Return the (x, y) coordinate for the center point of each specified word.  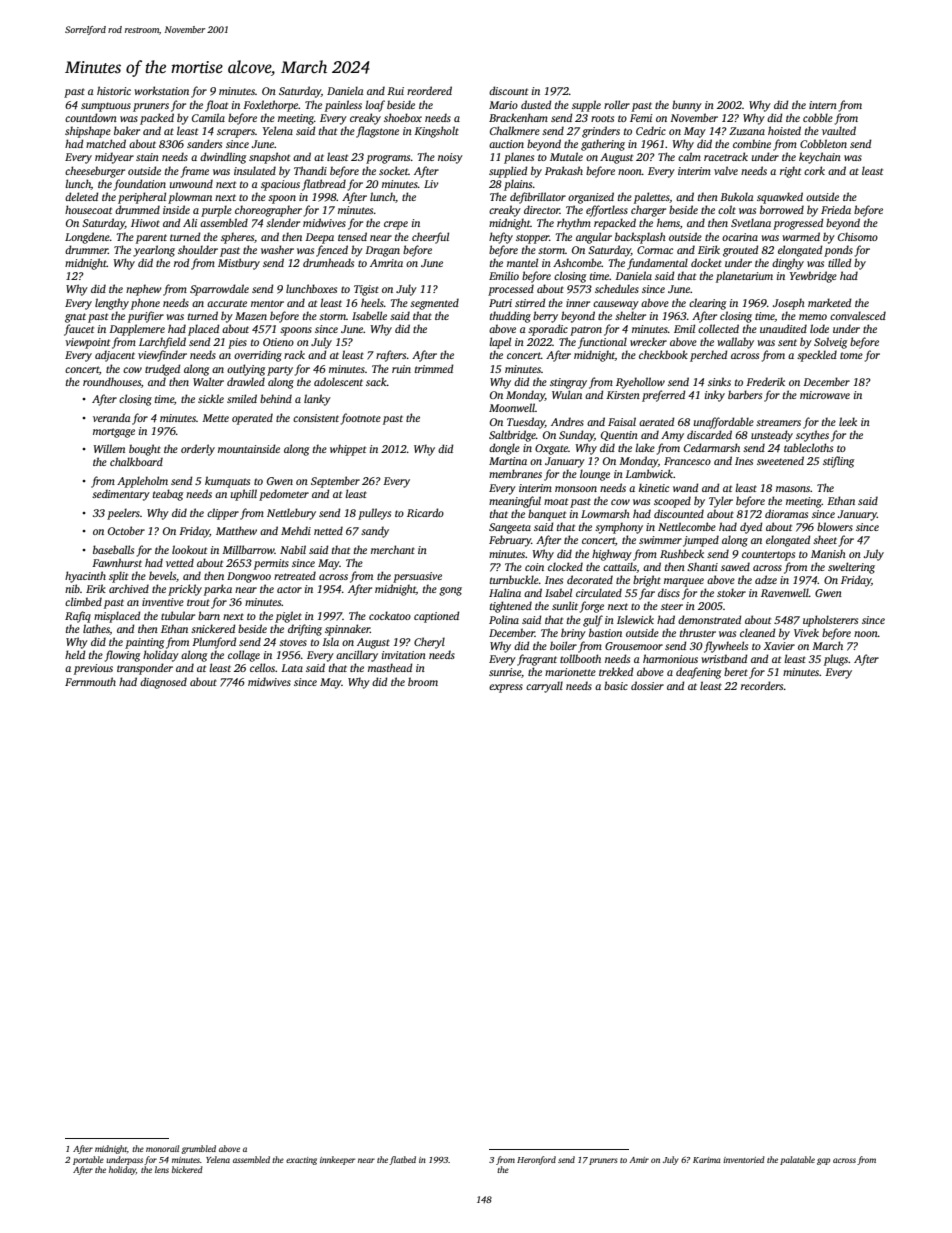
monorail (162, 1148)
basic (616, 685)
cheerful (430, 238)
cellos (262, 667)
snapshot (269, 158)
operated (252, 419)
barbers (745, 394)
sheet (825, 539)
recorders (762, 685)
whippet (348, 450)
